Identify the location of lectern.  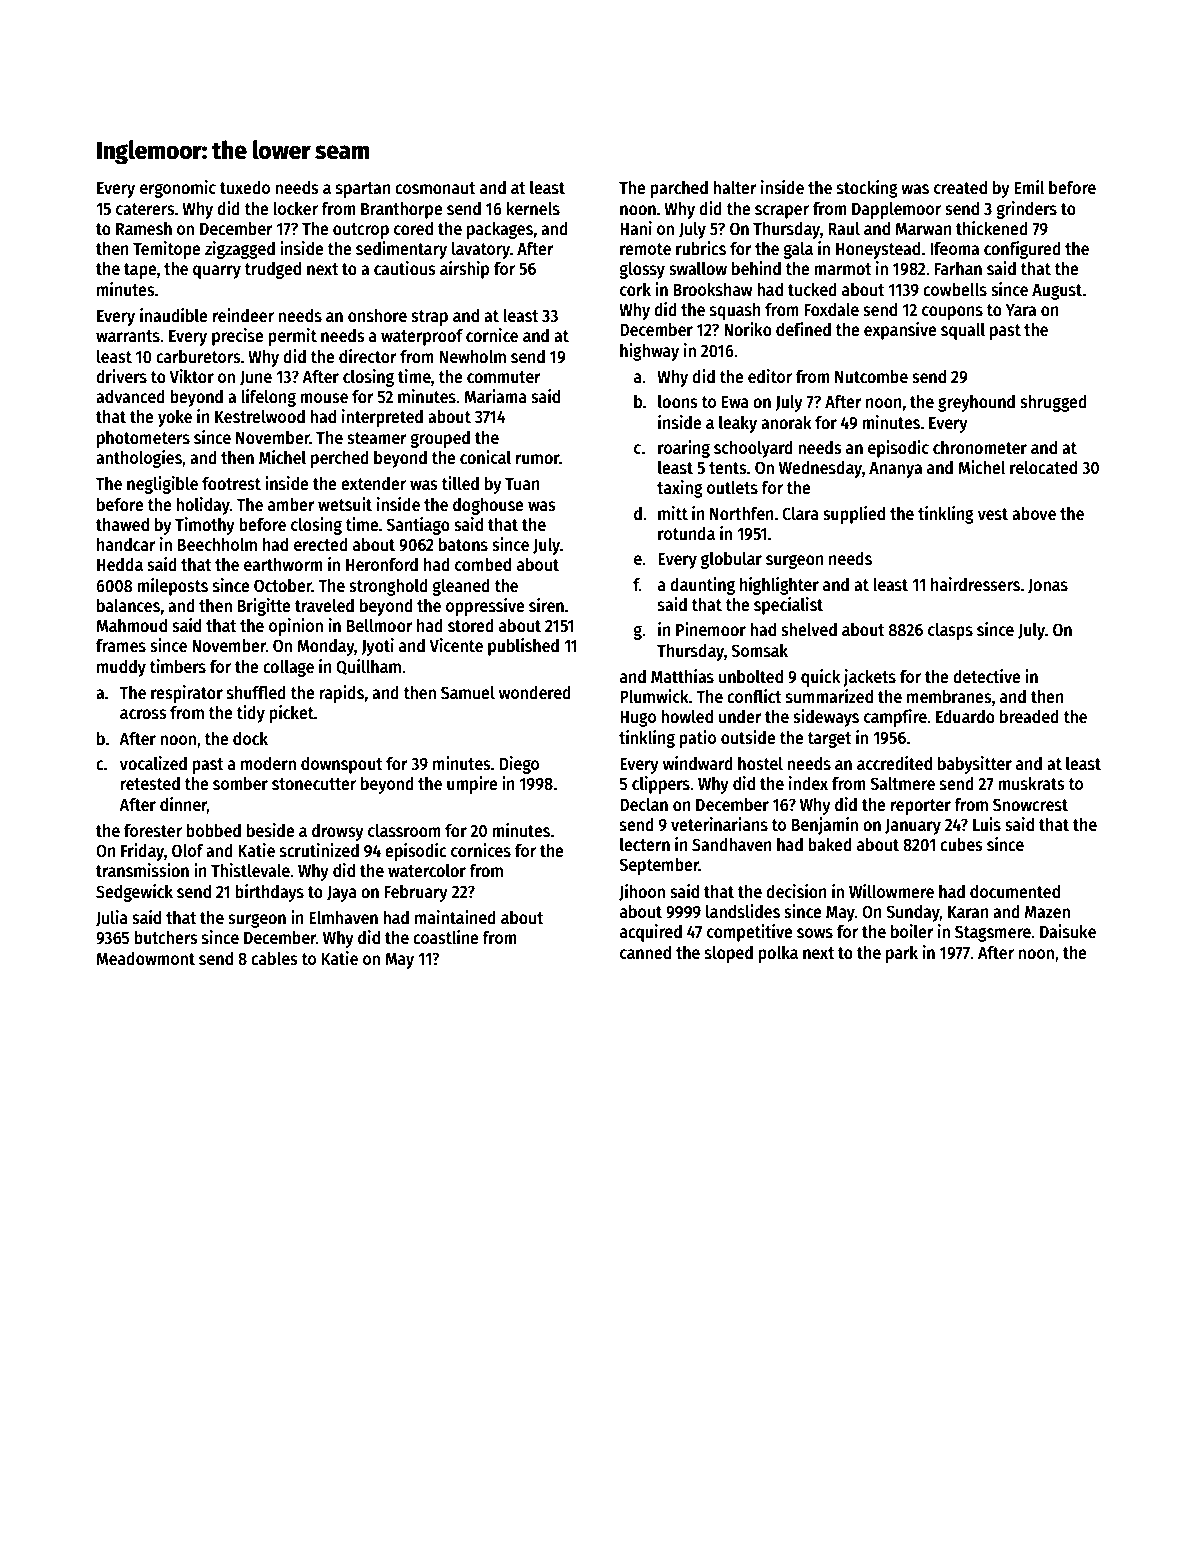
(645, 845).
